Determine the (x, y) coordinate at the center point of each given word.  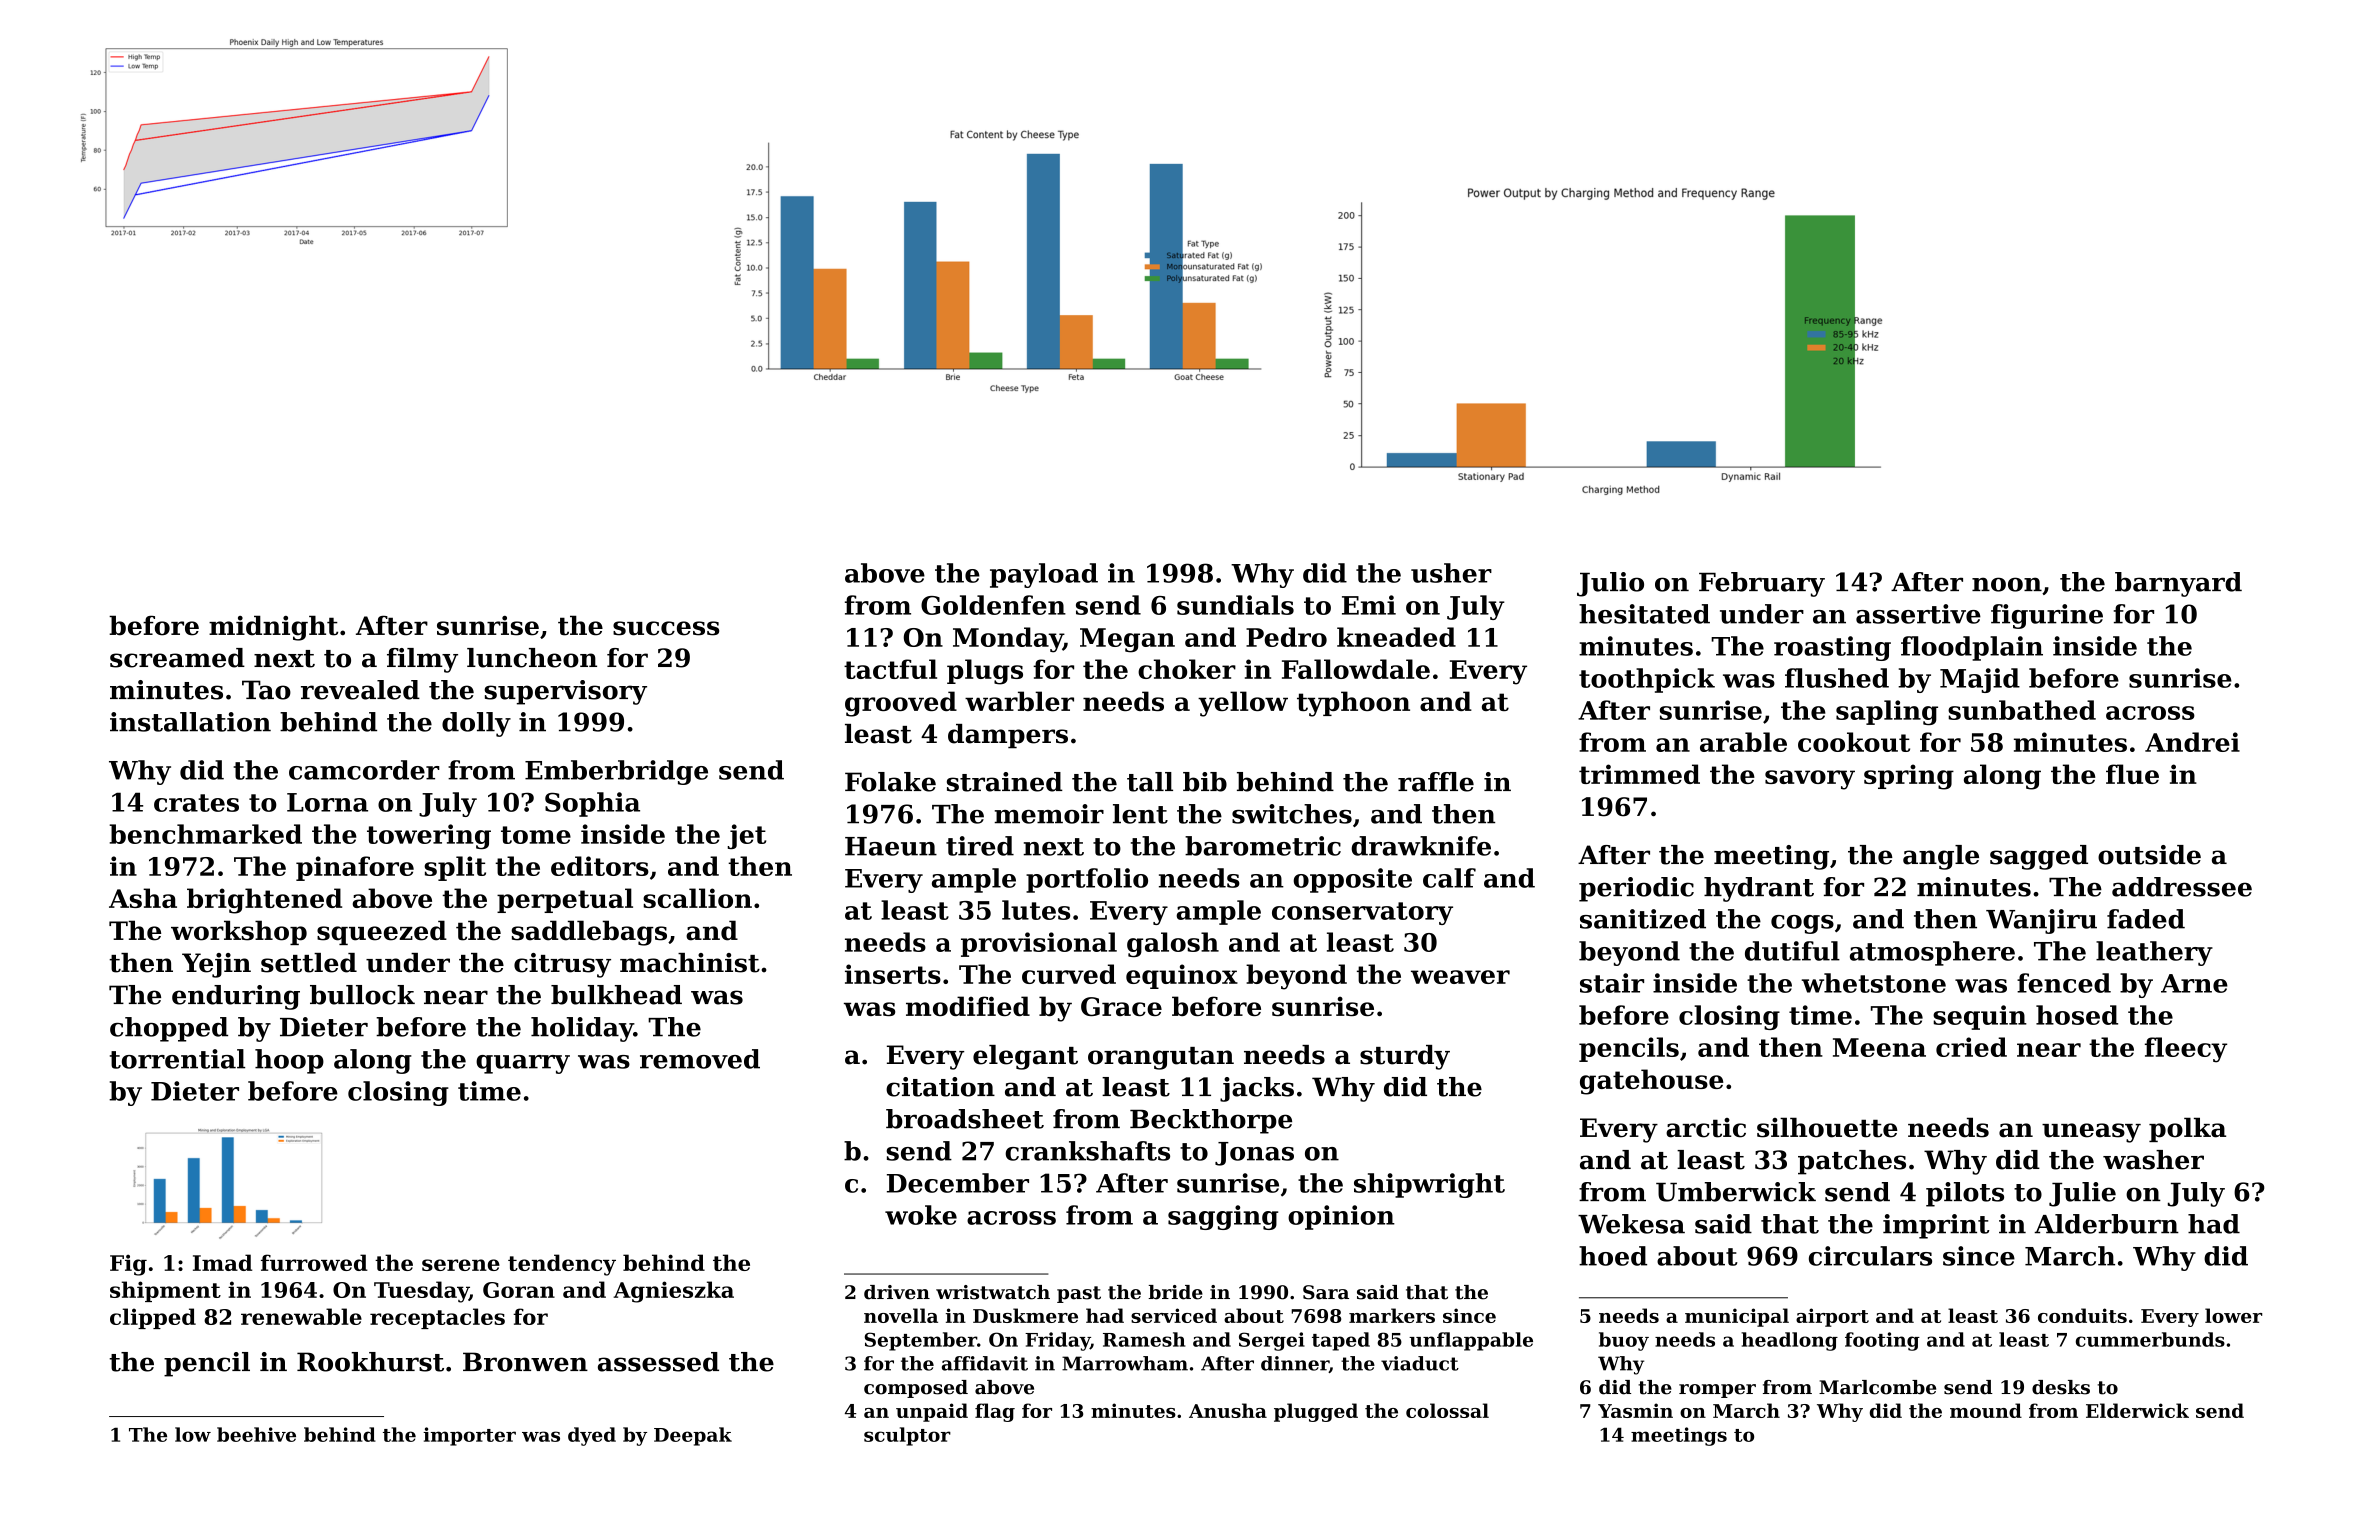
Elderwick (2137, 1410)
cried (1971, 1047)
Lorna (327, 802)
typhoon (1353, 704)
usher (1451, 573)
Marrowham (1125, 1363)
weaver (1460, 977)
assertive (1918, 614)
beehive (256, 1434)
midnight (273, 628)
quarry (523, 1064)
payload (1044, 575)
